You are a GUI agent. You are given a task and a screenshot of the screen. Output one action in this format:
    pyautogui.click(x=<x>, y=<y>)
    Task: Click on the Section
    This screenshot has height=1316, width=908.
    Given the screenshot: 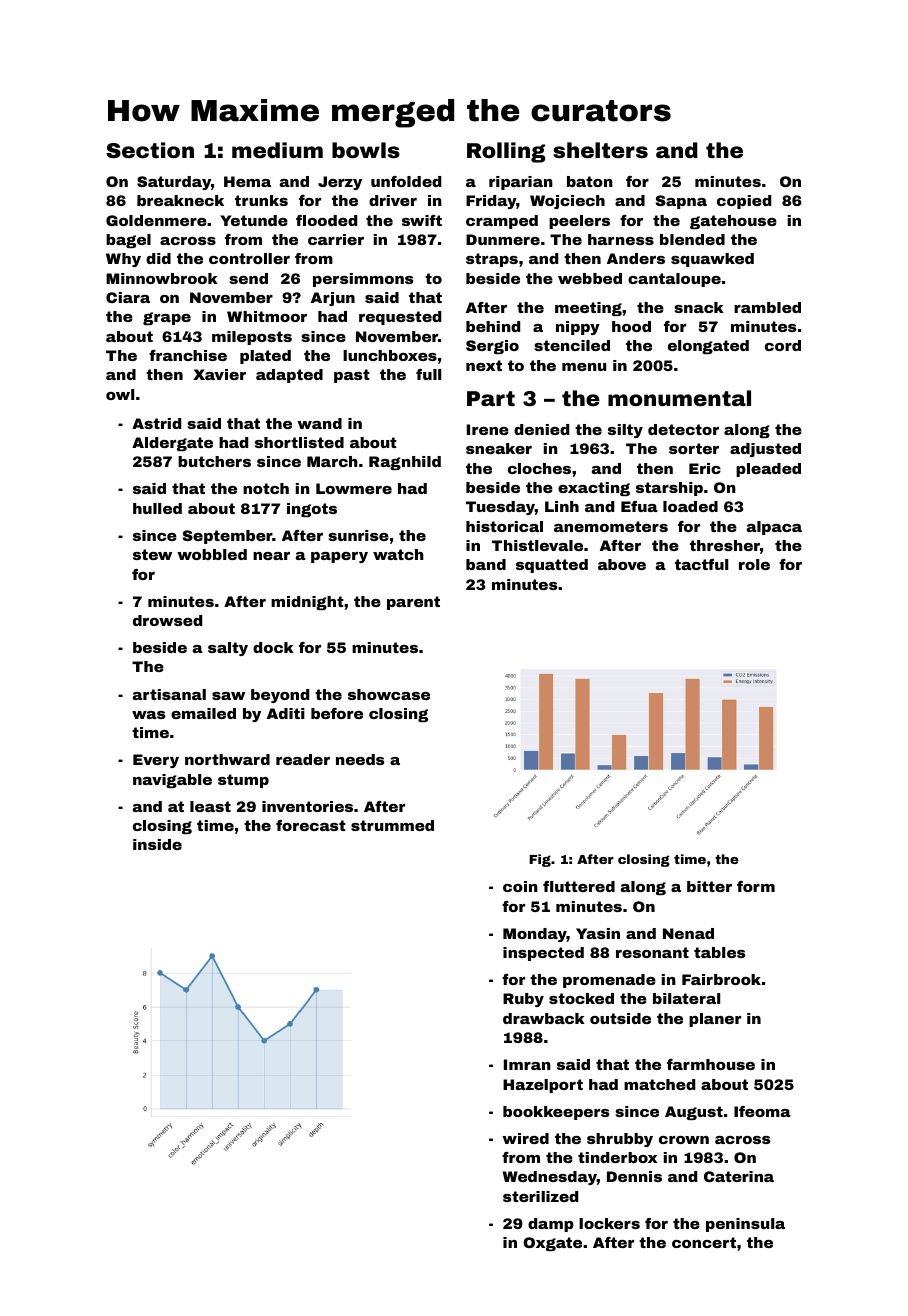 What is the action you would take?
    pyautogui.click(x=150, y=150)
